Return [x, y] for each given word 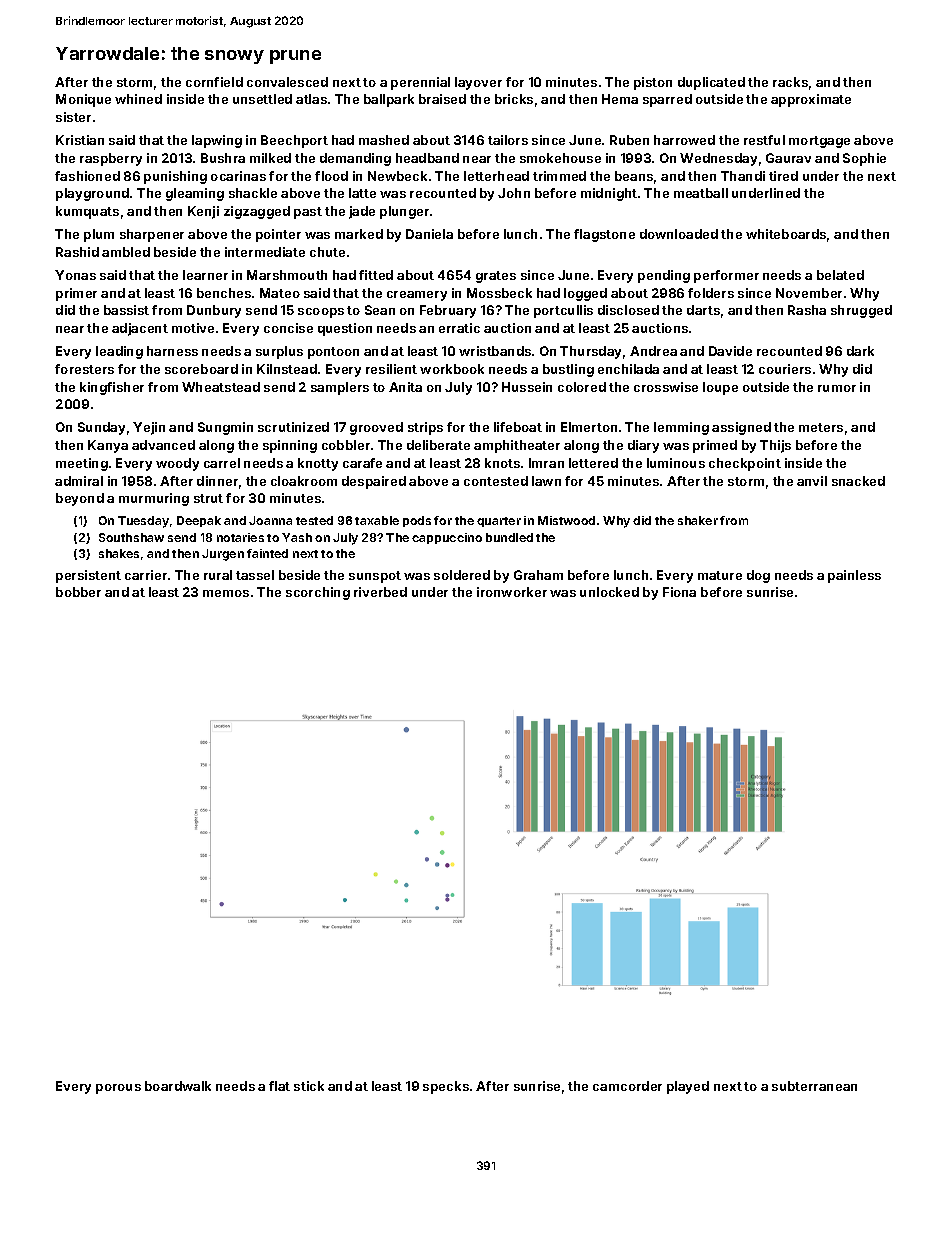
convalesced [287, 82]
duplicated [711, 83]
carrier [146, 575]
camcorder [627, 1086]
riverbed [380, 592]
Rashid [77, 252]
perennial [420, 83]
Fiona [679, 592]
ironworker [512, 592]
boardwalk [178, 1086]
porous [118, 1089]
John [514, 193]
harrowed [684, 140]
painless [854, 576]
